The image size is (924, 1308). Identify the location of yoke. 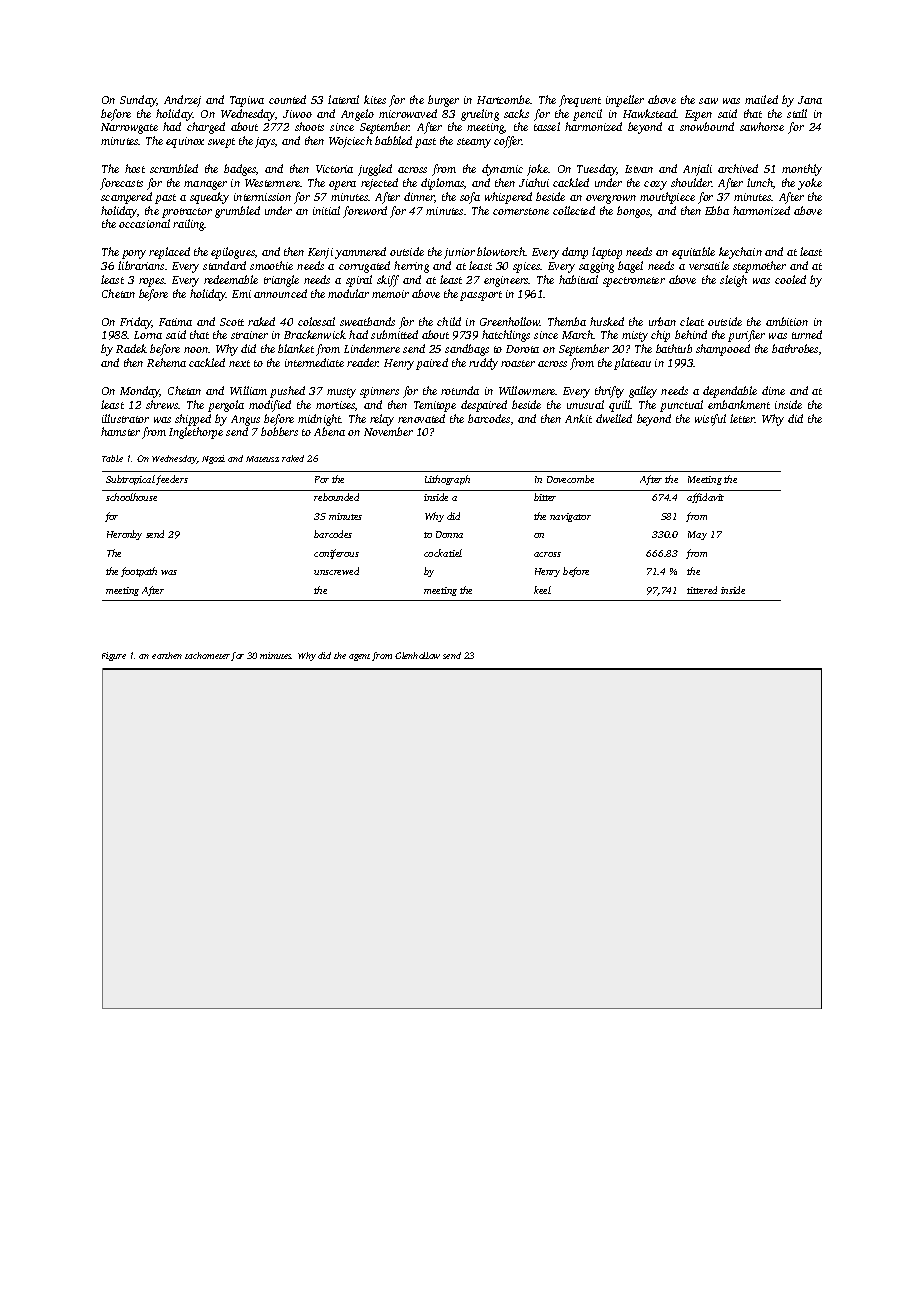
(810, 184).
